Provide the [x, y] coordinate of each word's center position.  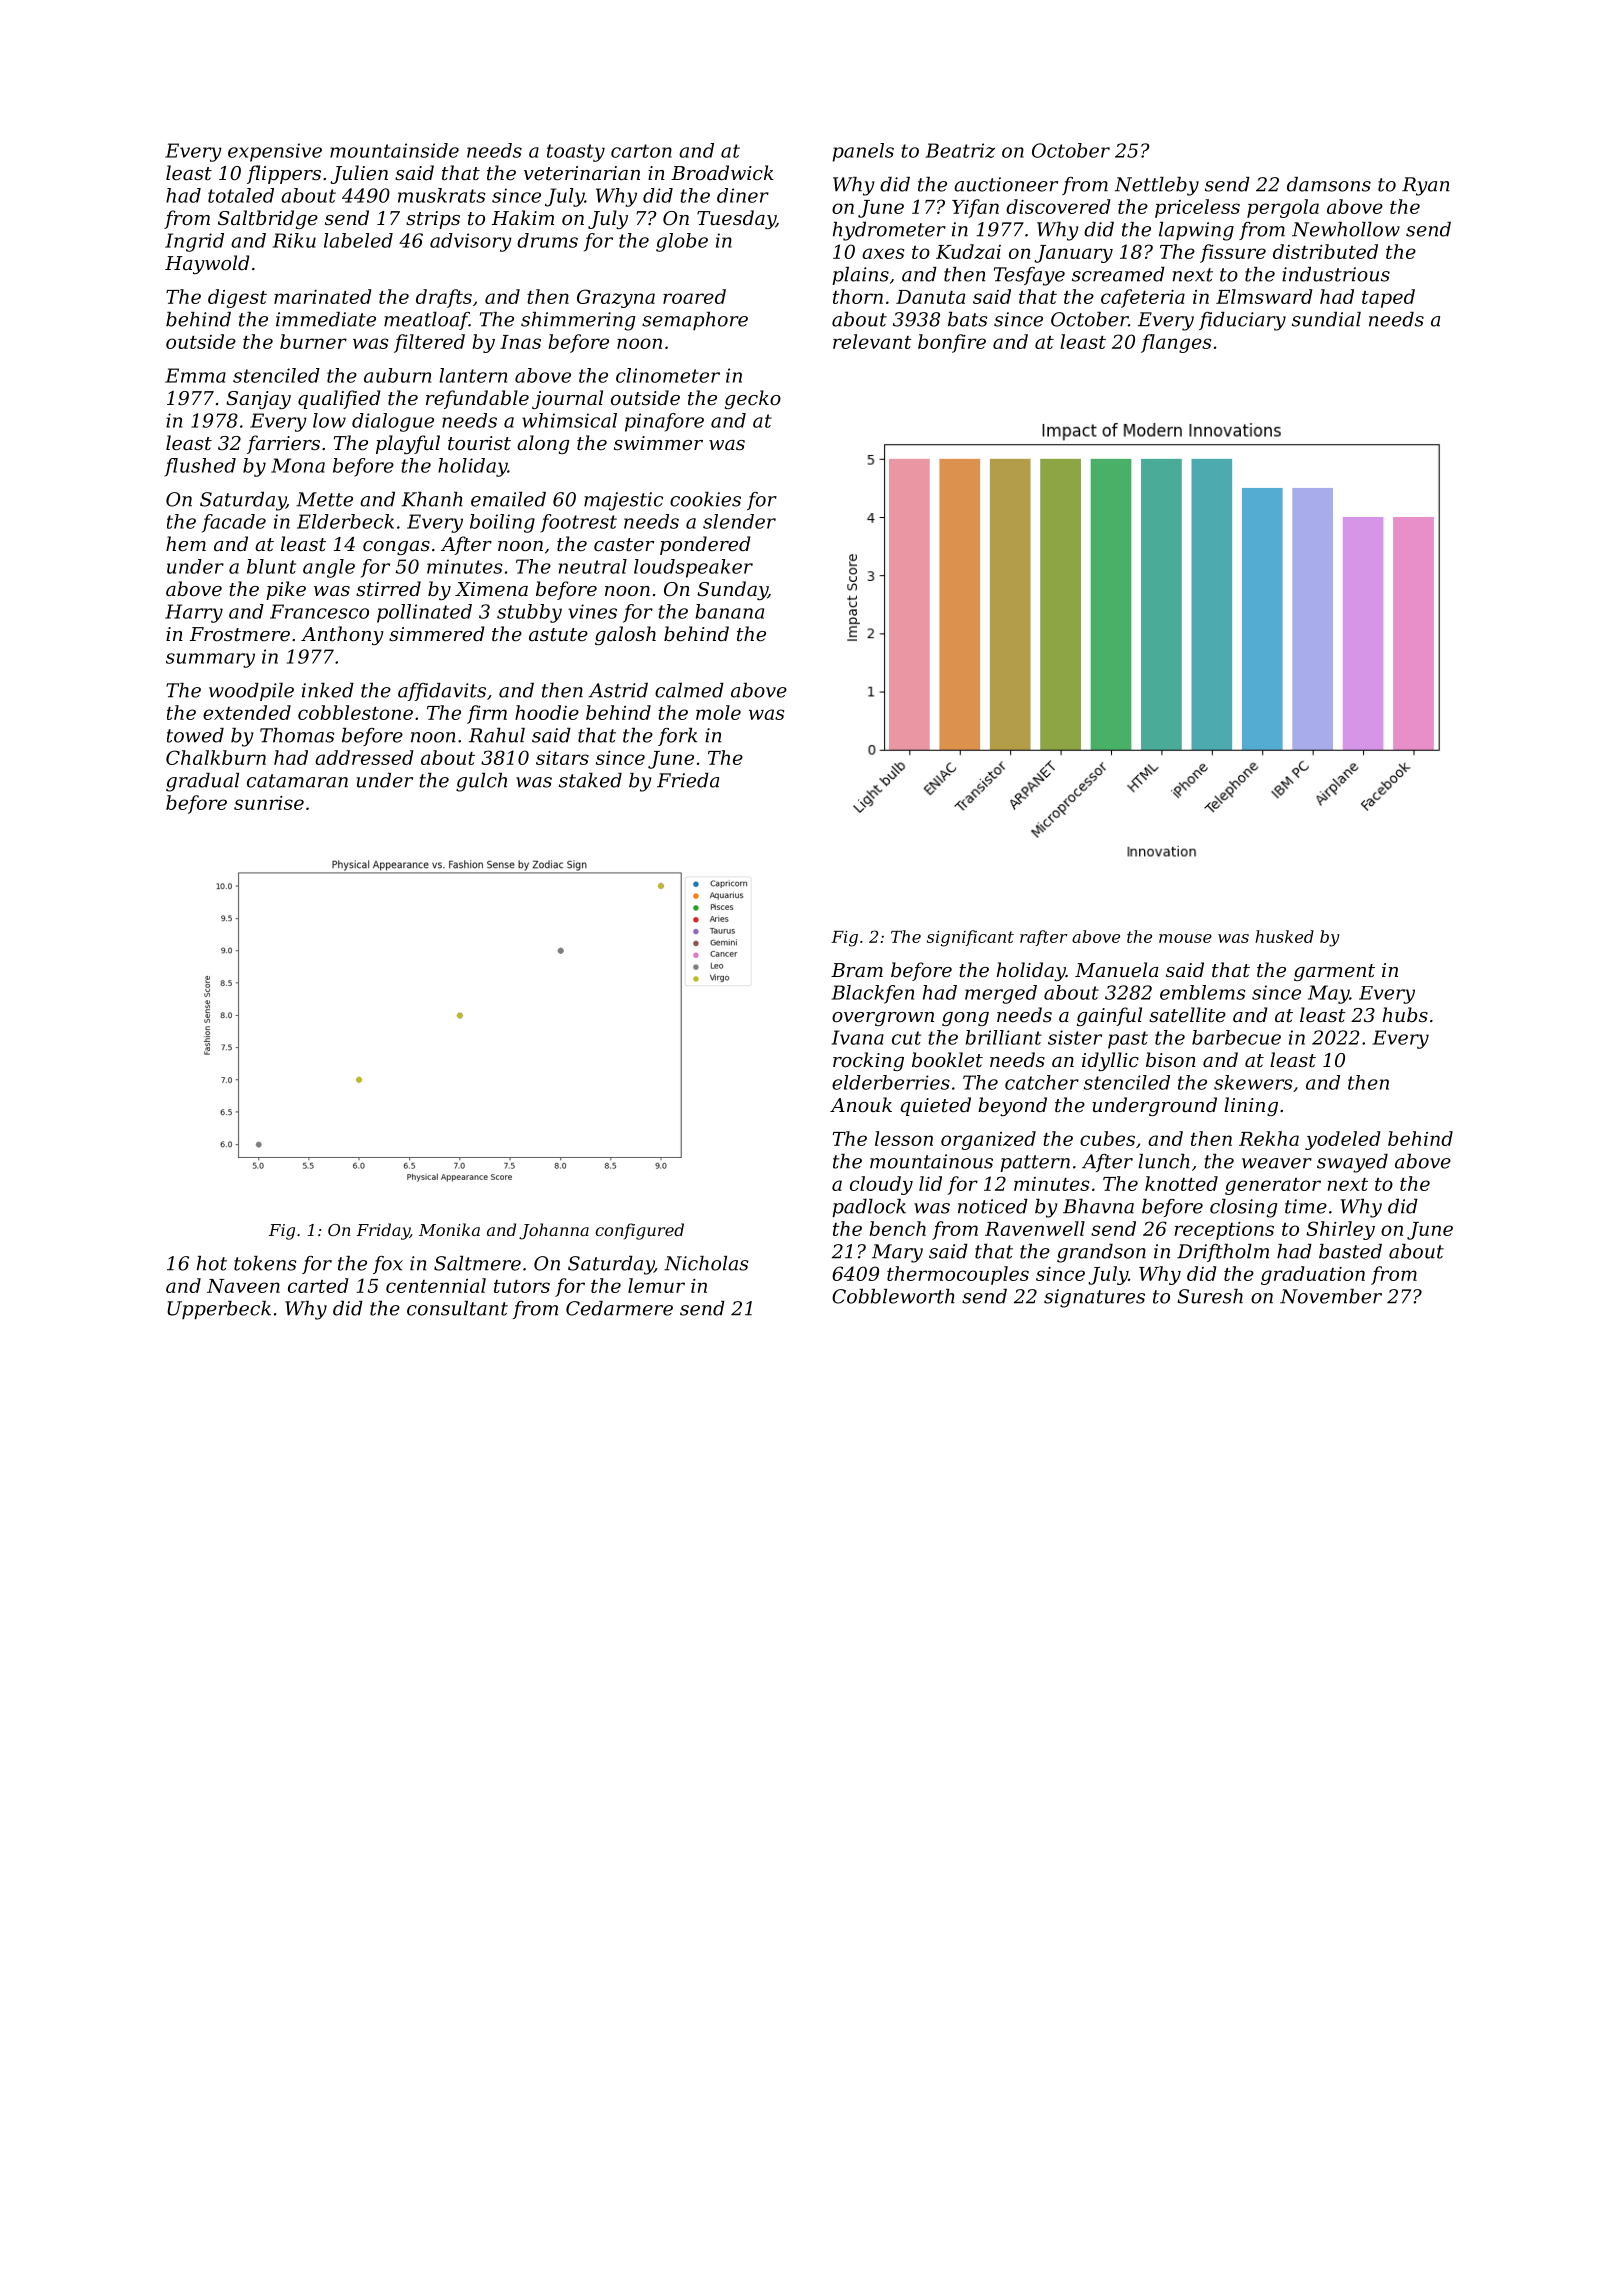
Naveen [243, 1286]
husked [1284, 936]
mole [718, 712]
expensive [275, 152]
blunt [271, 566]
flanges [1176, 343]
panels [863, 152]
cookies [705, 499]
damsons [1329, 184]
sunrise [269, 803]
